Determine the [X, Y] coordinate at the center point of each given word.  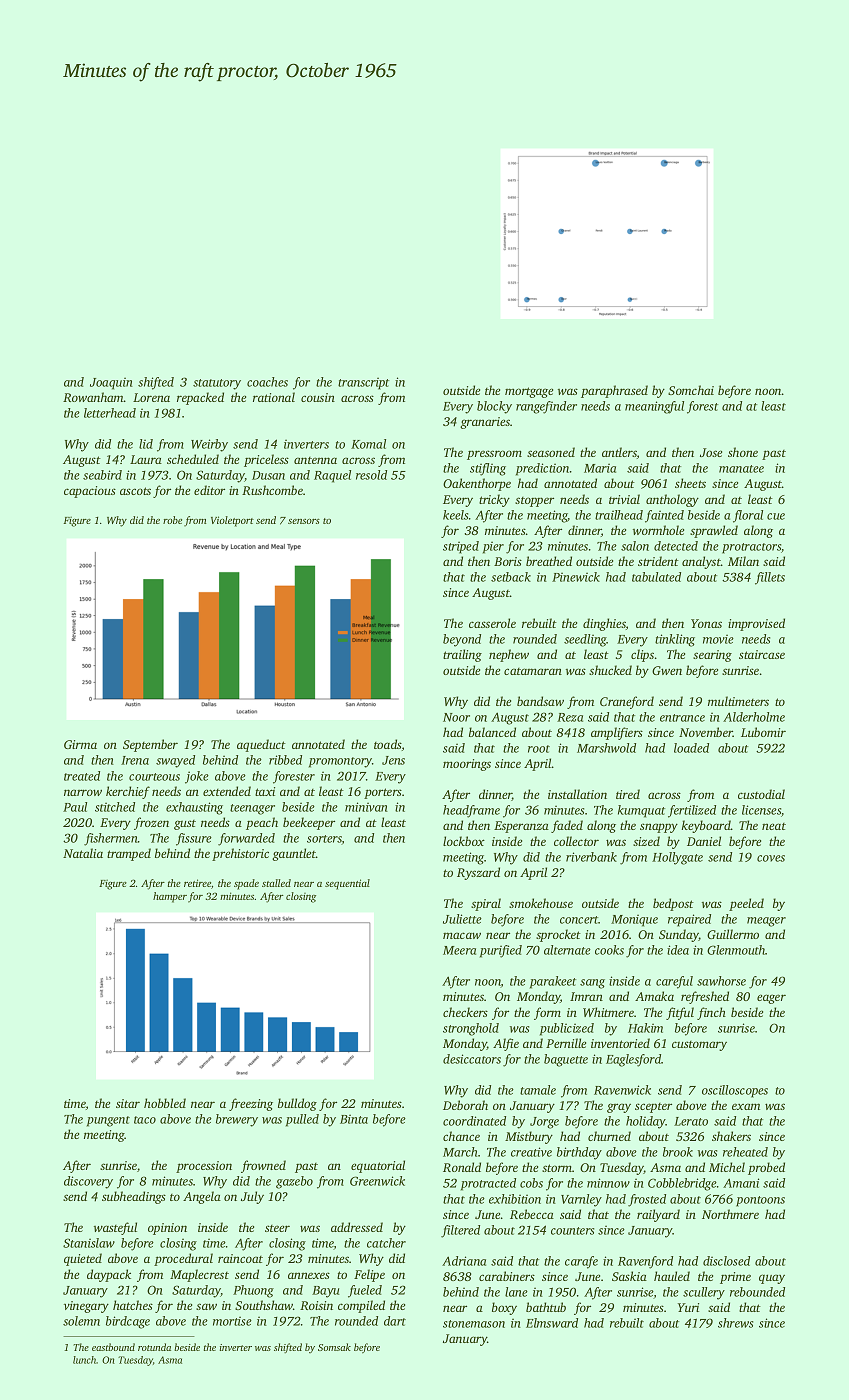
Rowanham [93, 397]
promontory [340, 762]
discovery [88, 1182]
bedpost [673, 904]
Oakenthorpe [477, 484]
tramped [129, 854]
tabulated [656, 577]
